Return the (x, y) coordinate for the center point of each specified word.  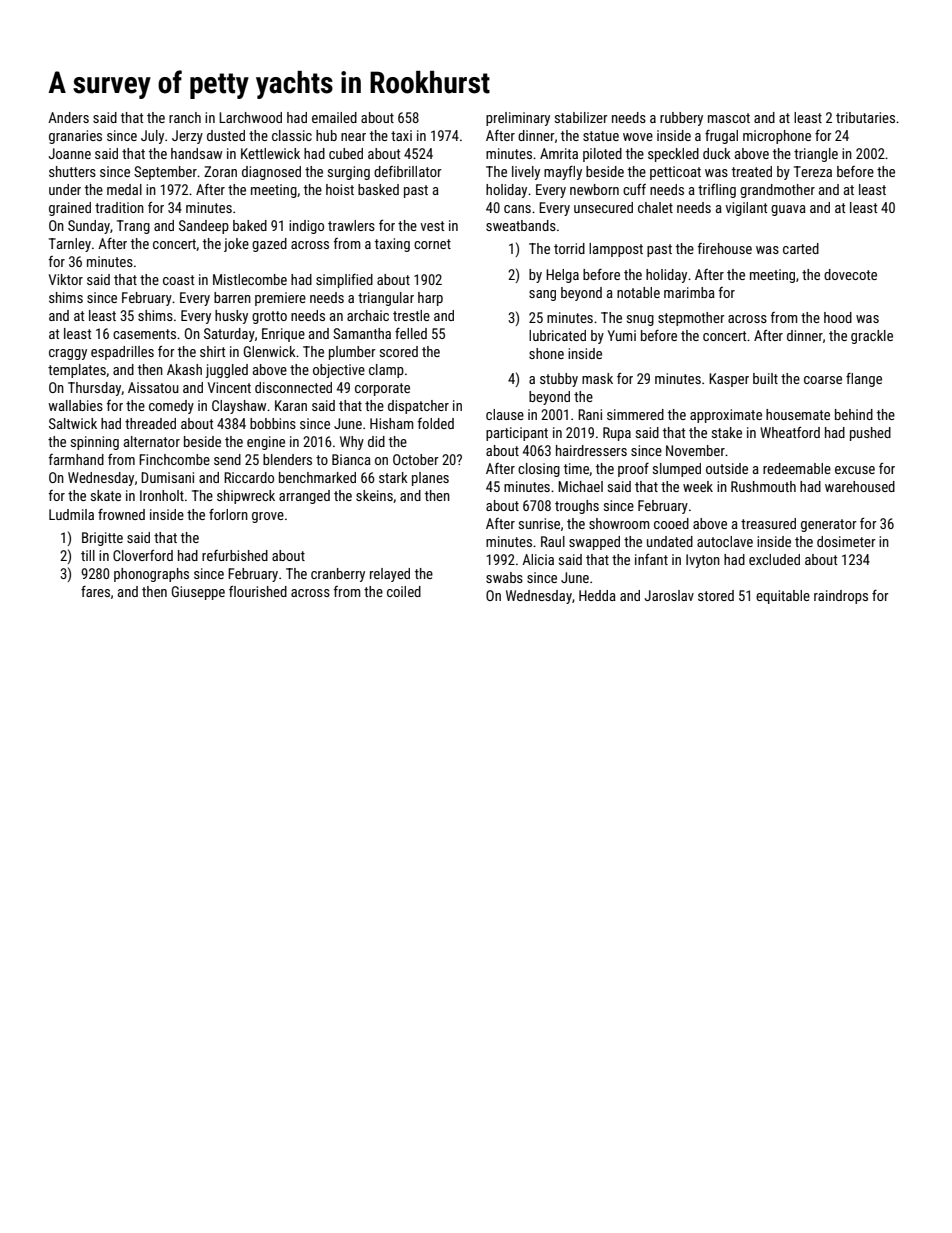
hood (838, 317)
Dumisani (167, 477)
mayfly (563, 173)
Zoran (220, 171)
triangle (816, 155)
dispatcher (418, 407)
